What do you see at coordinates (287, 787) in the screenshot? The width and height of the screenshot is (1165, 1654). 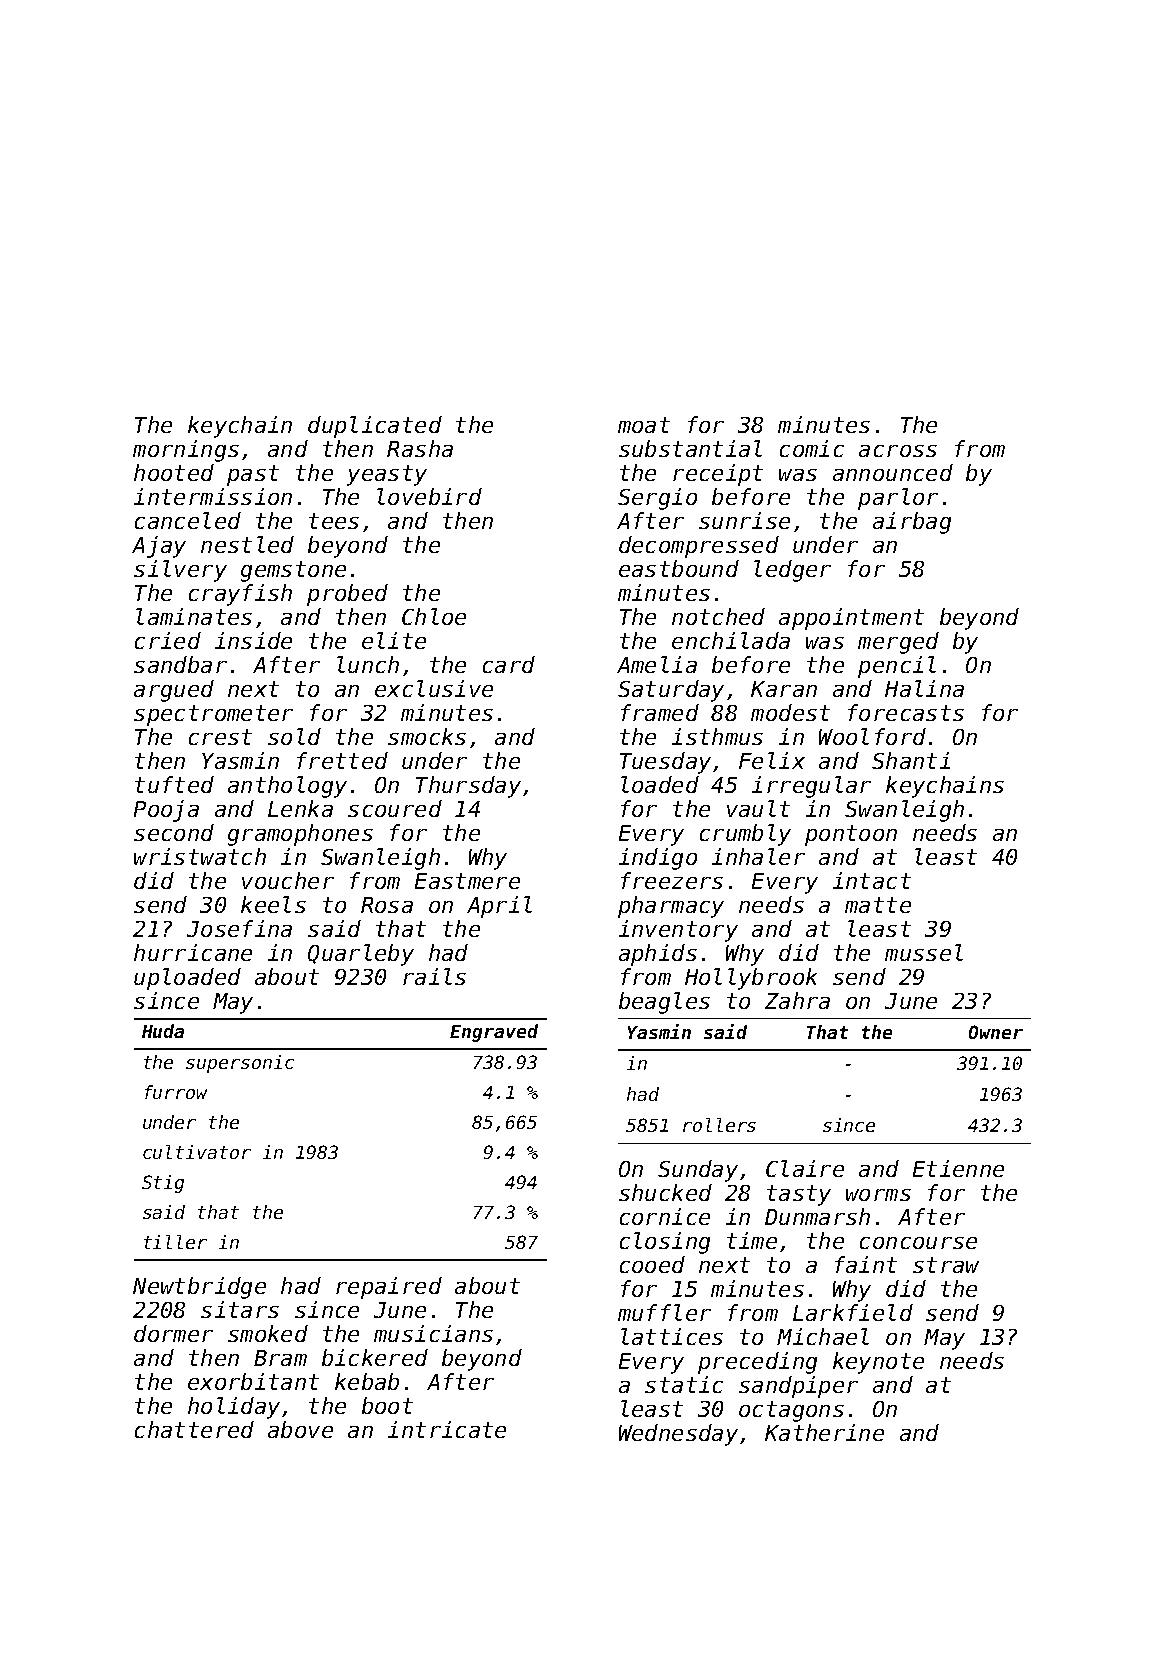 I see `anthology` at bounding box center [287, 787].
